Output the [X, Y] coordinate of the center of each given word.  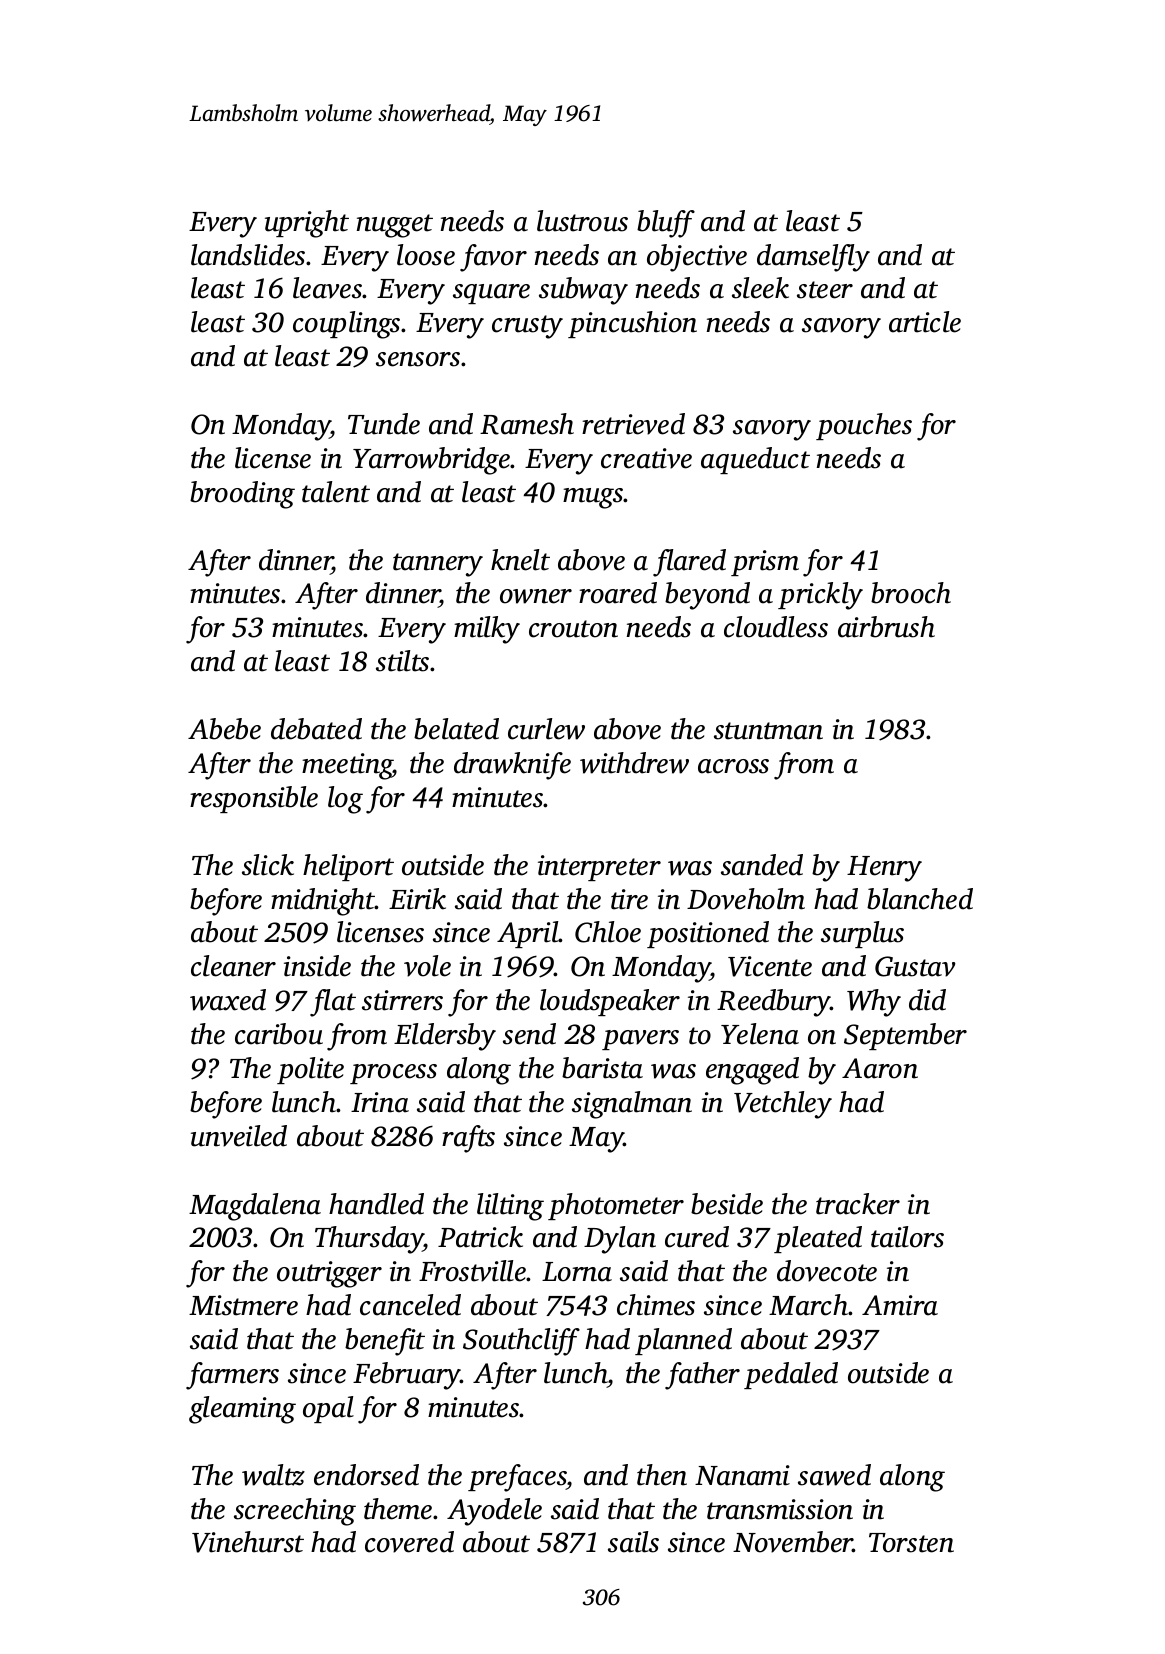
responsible [254, 799]
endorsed [366, 1475]
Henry [884, 869]
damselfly [813, 258]
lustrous [582, 221]
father [702, 1376]
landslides [248, 255]
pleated [818, 1239]
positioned [708, 934]
